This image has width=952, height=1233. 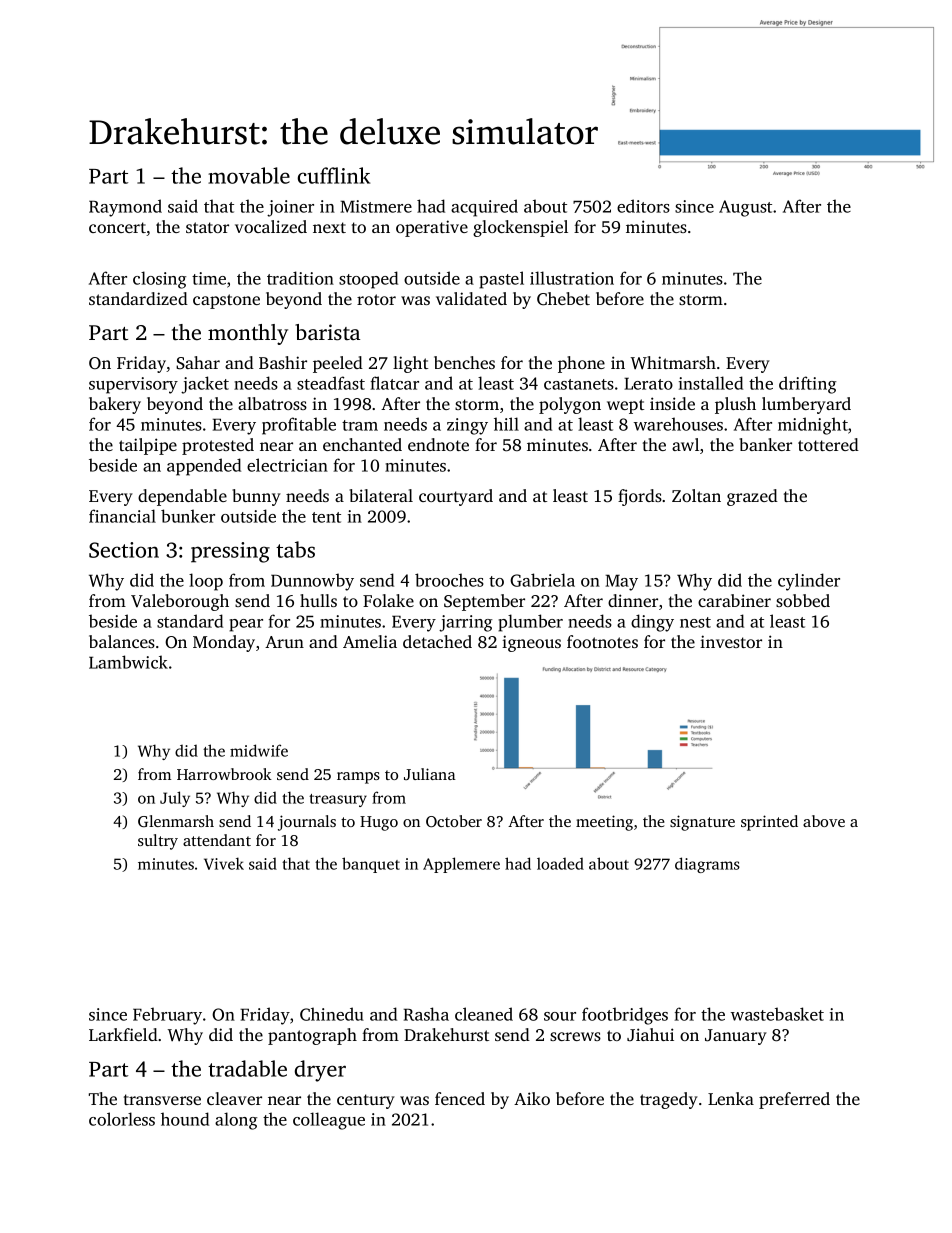 What do you see at coordinates (410, 364) in the image?
I see `light` at bounding box center [410, 364].
